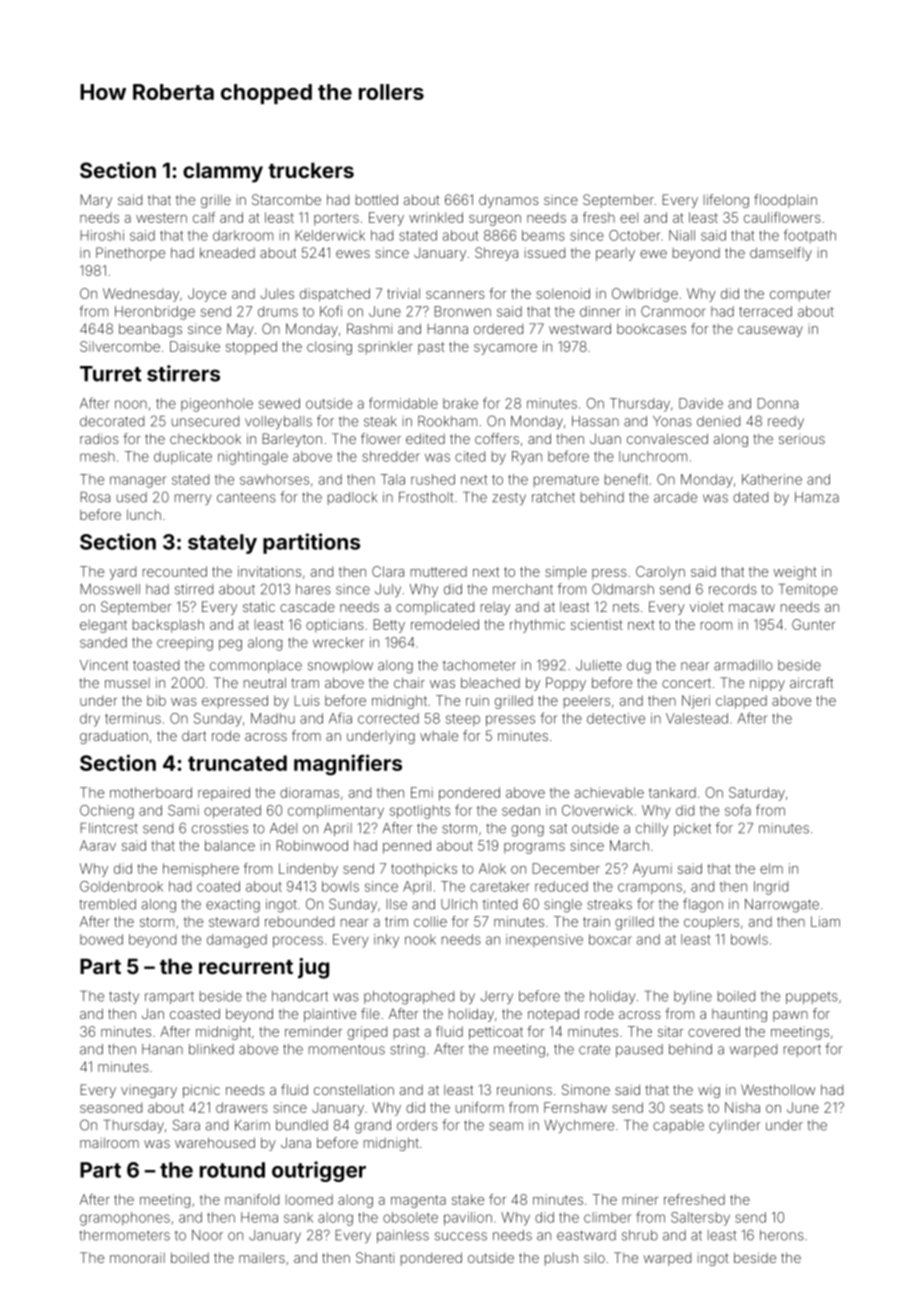 Image resolution: width=924 pixels, height=1308 pixels. Describe the element at coordinates (329, 348) in the document. I see `closing` at that location.
